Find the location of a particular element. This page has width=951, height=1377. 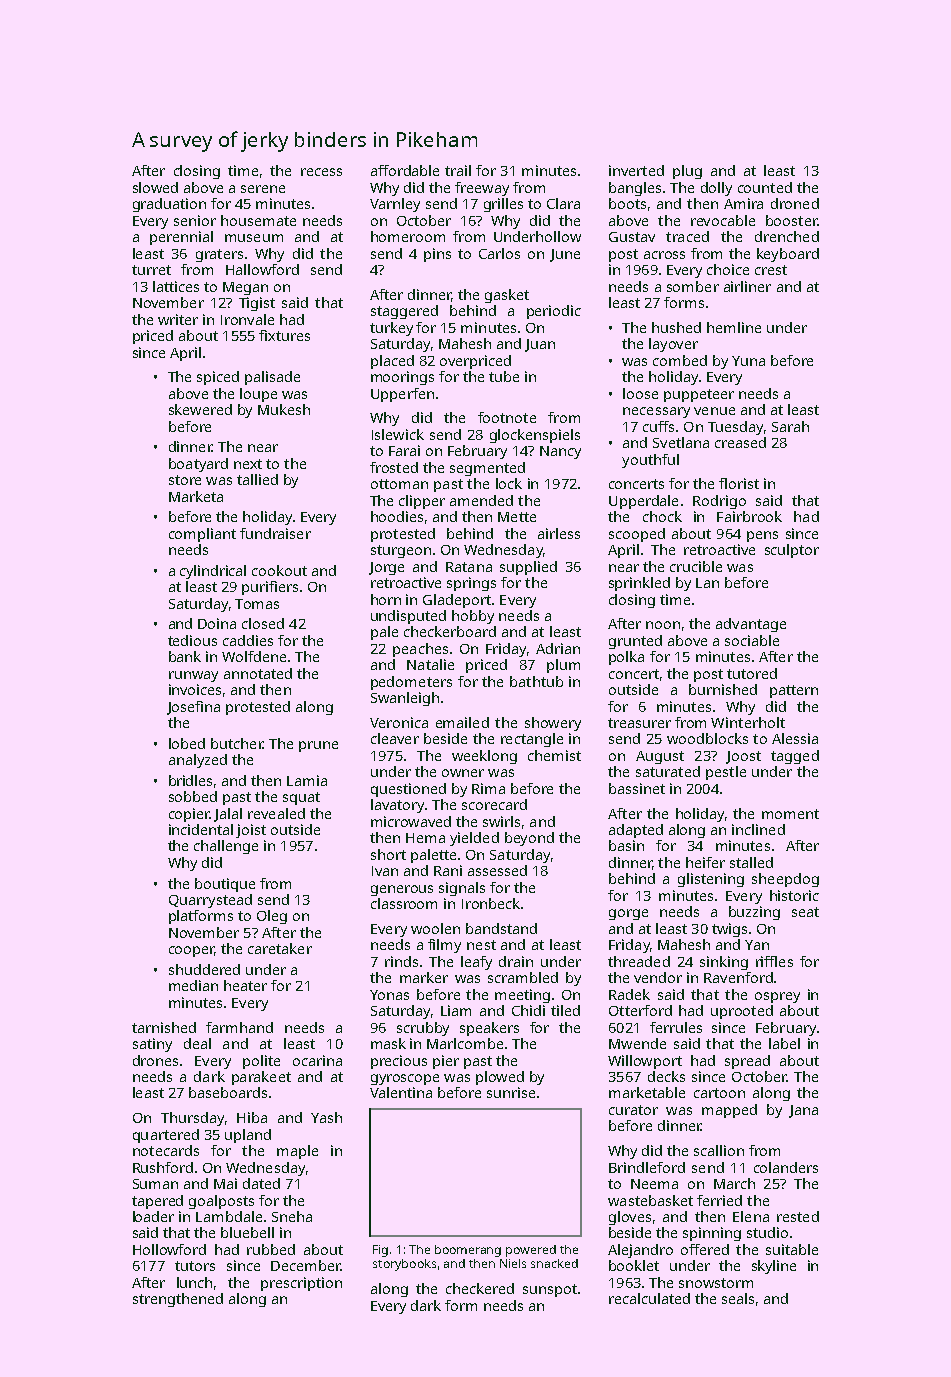

saturated is located at coordinates (668, 771).
